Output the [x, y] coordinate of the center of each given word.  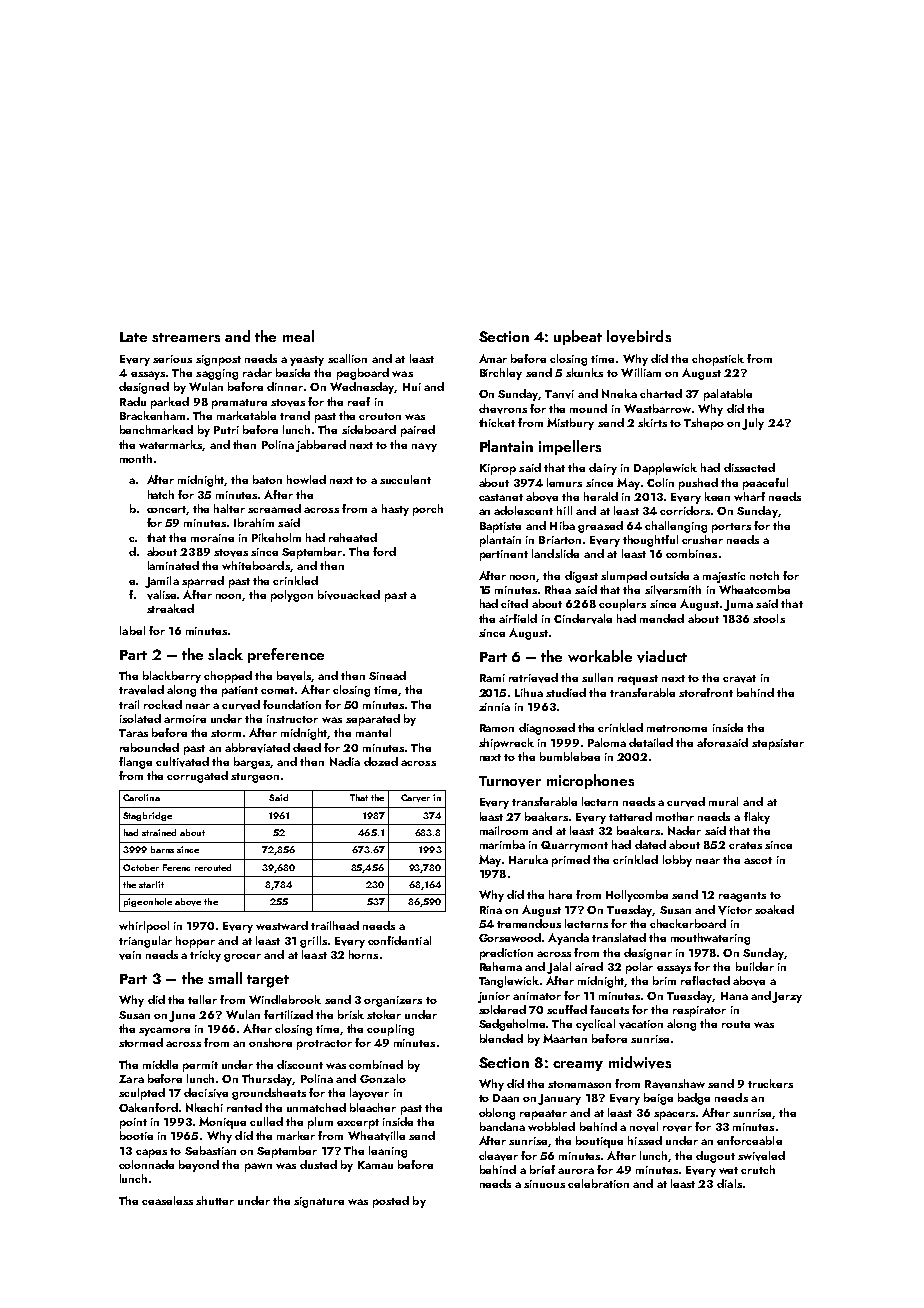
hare [560, 894]
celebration [598, 1183]
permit [200, 1066]
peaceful [765, 484]
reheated [353, 537]
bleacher [373, 1107]
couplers [622, 605]
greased [600, 527]
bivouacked [349, 595]
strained [159, 832]
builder [755, 966]
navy [424, 447]
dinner [285, 386]
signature [319, 1202]
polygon [292, 596]
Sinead [387, 675]
